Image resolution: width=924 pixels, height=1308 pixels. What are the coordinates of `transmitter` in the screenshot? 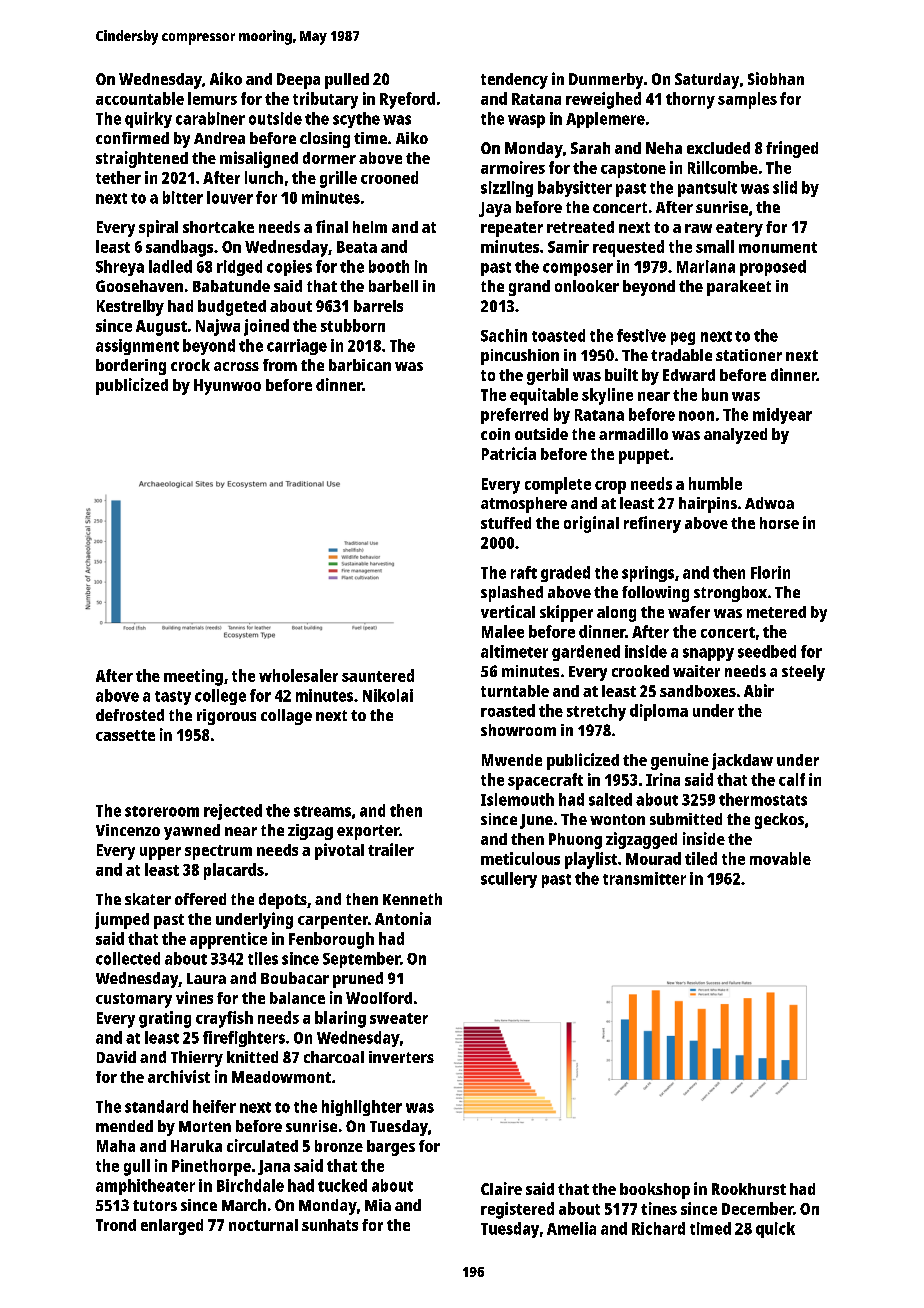 It's located at (644, 878).
